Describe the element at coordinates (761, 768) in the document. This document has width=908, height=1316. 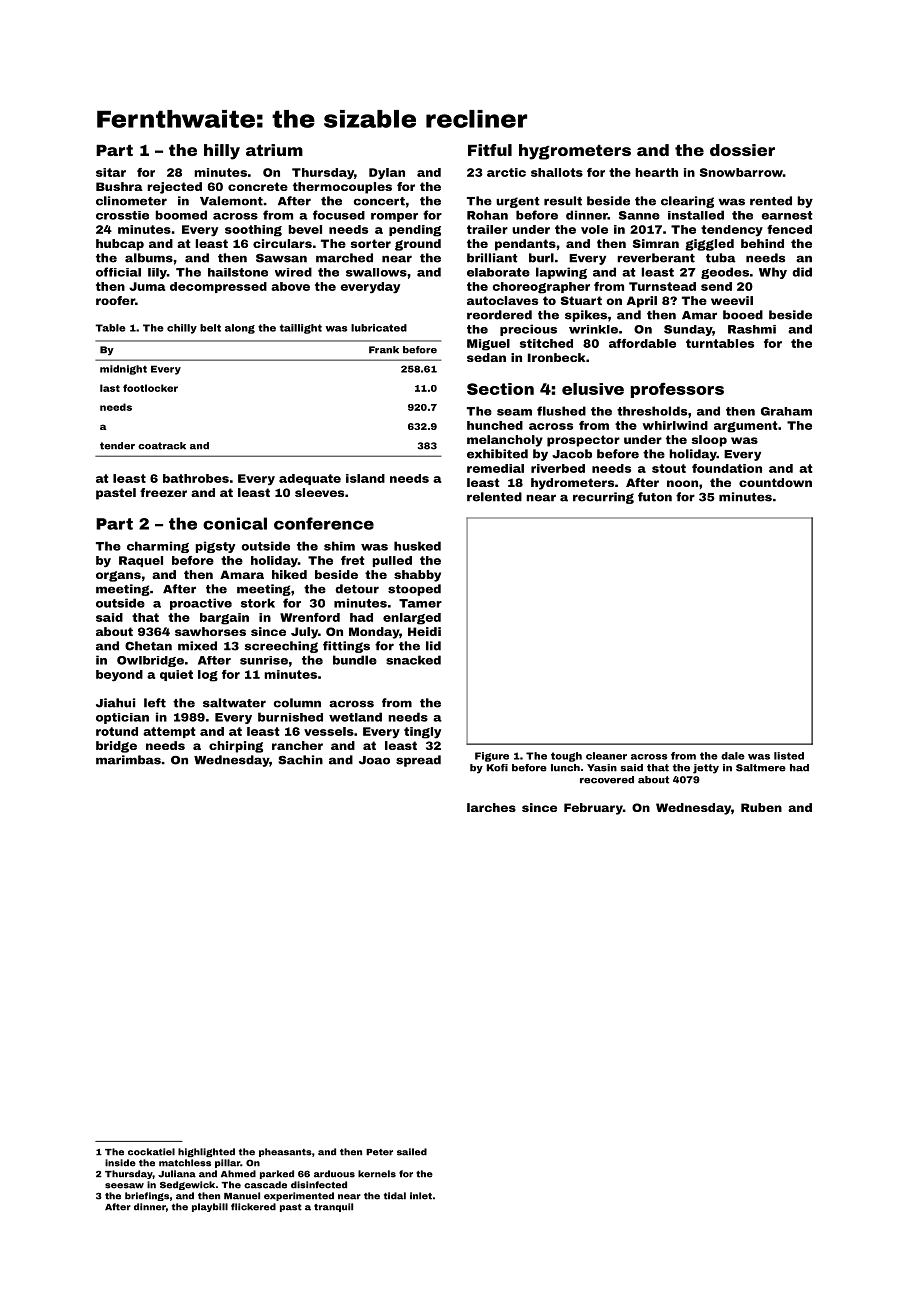
I see `Saltmere` at that location.
